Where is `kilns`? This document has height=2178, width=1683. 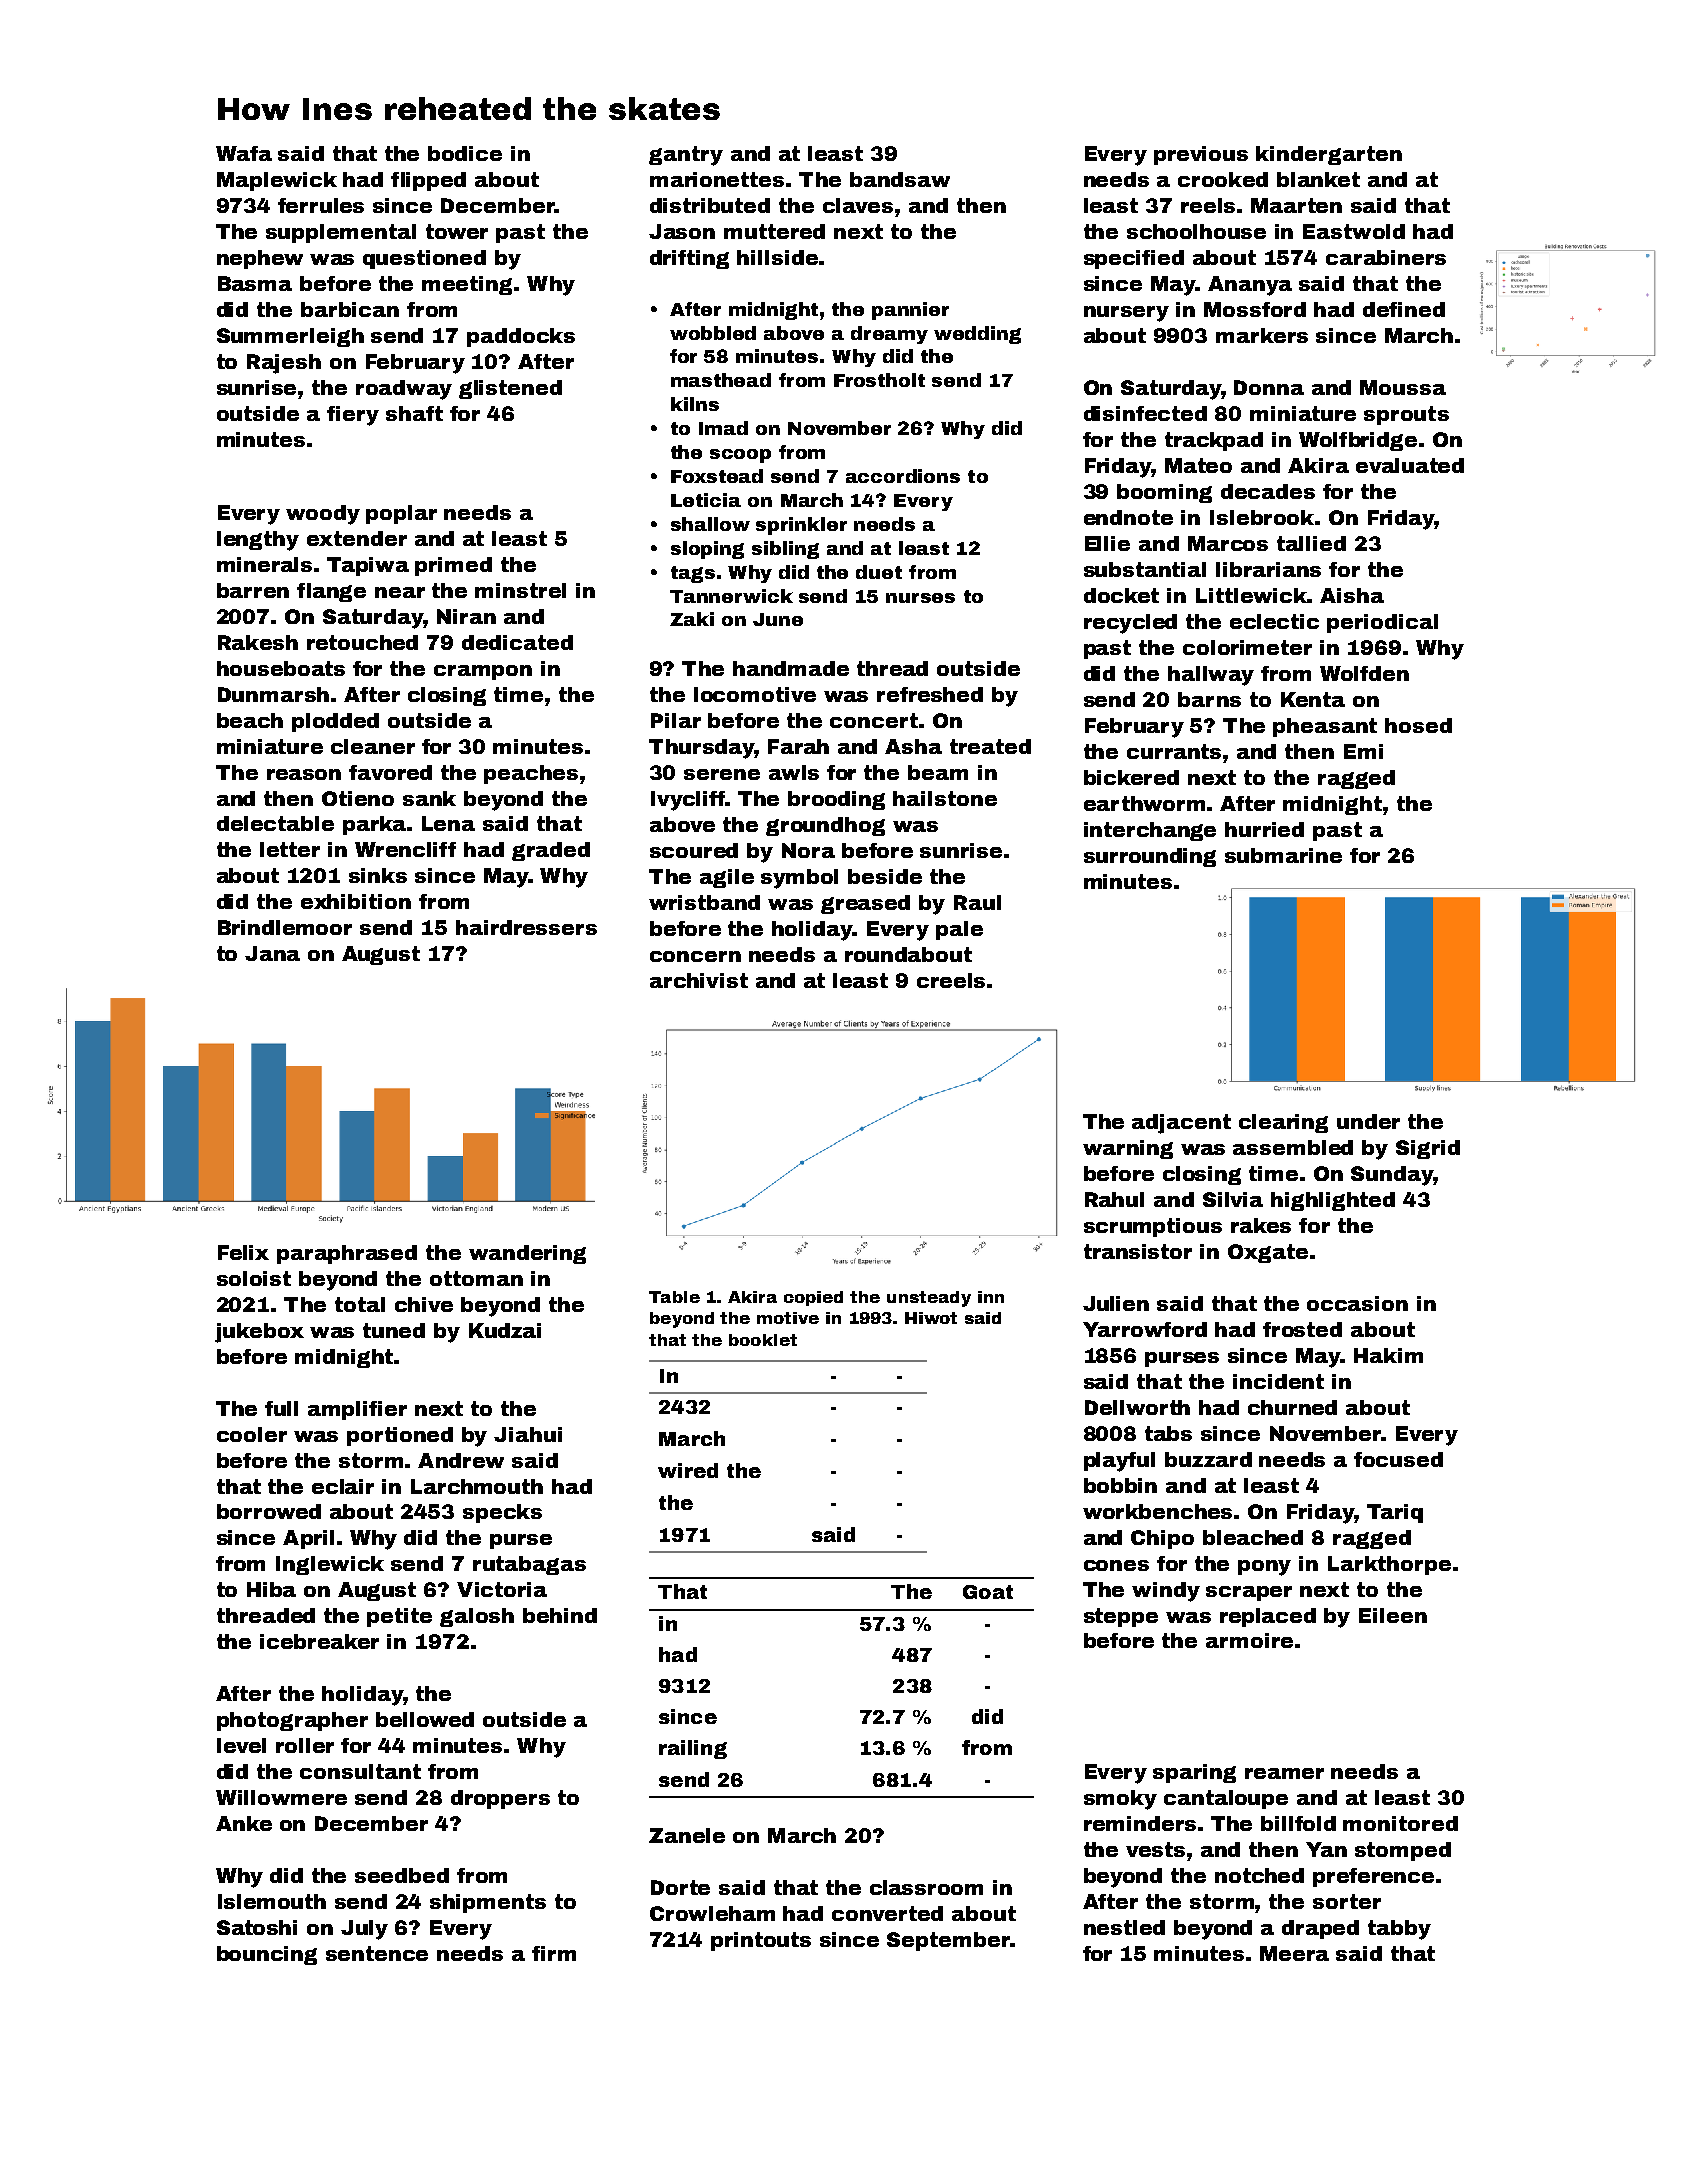 kilns is located at coordinates (695, 404).
